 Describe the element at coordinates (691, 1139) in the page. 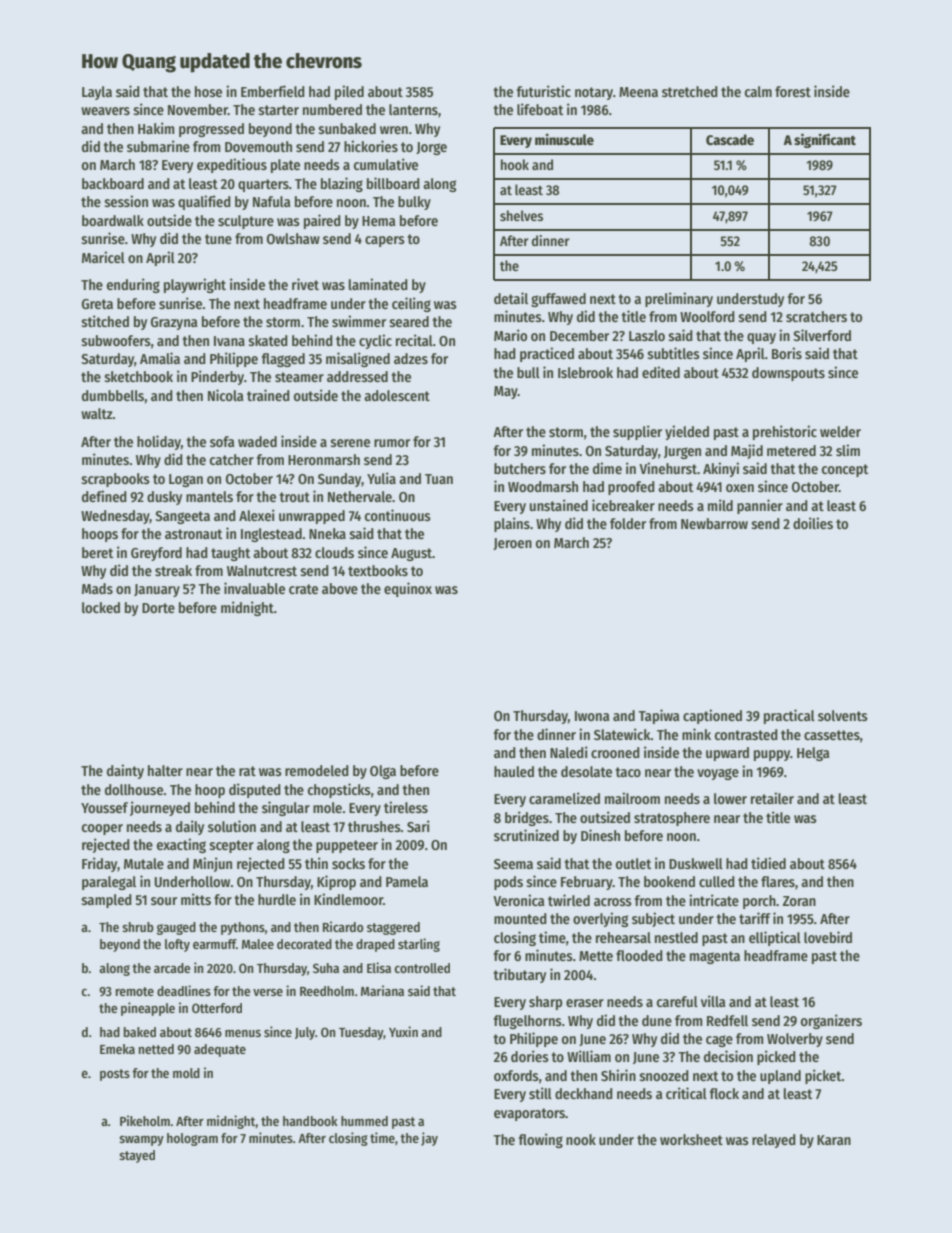

I see `worksheet` at that location.
